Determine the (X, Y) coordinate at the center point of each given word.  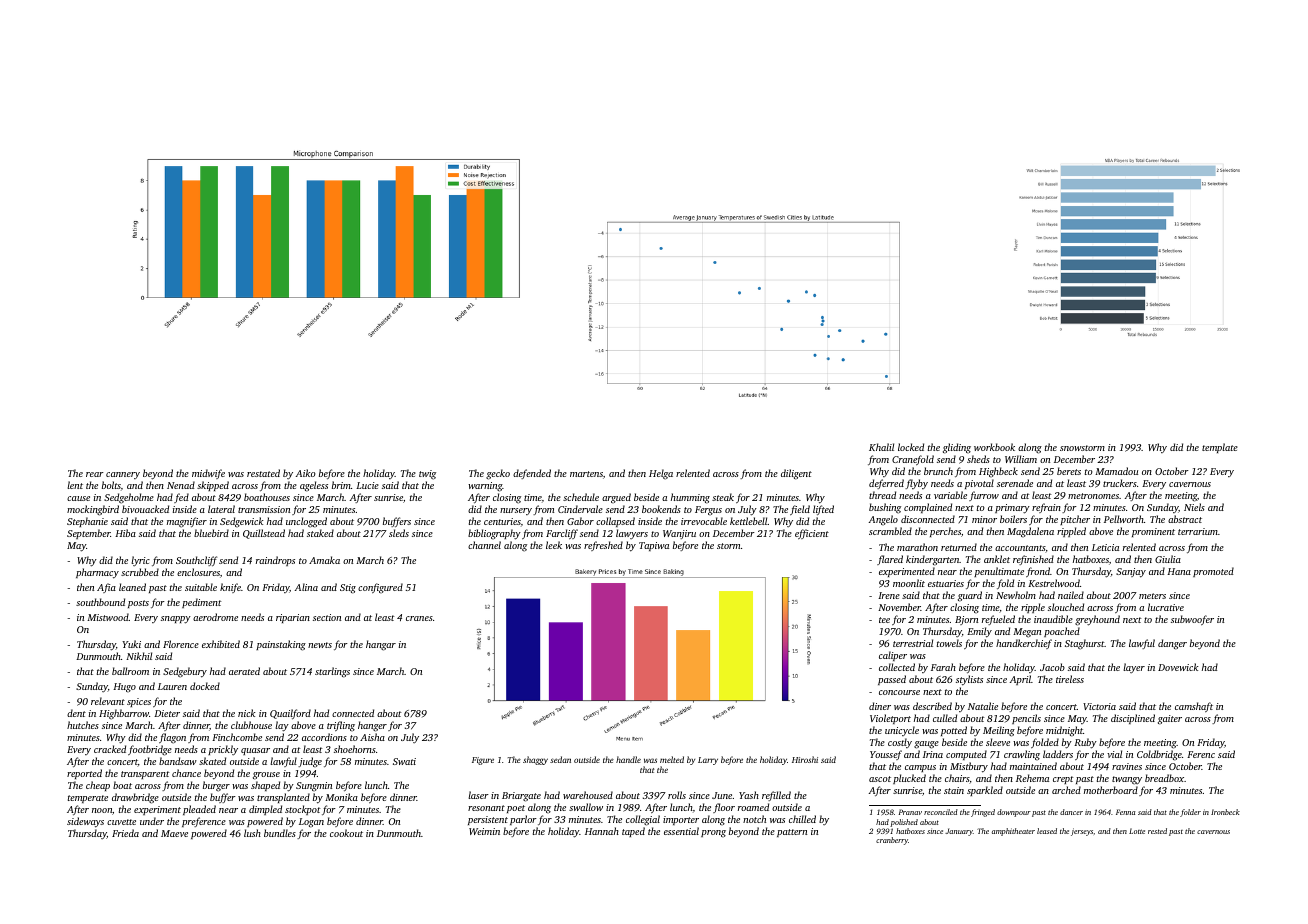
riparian (293, 618)
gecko (498, 474)
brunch (938, 471)
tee (884, 620)
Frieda (125, 833)
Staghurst (1085, 644)
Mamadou (1116, 471)
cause (78, 498)
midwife (208, 474)
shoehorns (355, 749)
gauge (926, 745)
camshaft (1194, 707)
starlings (332, 672)
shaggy (535, 760)
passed (892, 680)
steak (723, 497)
